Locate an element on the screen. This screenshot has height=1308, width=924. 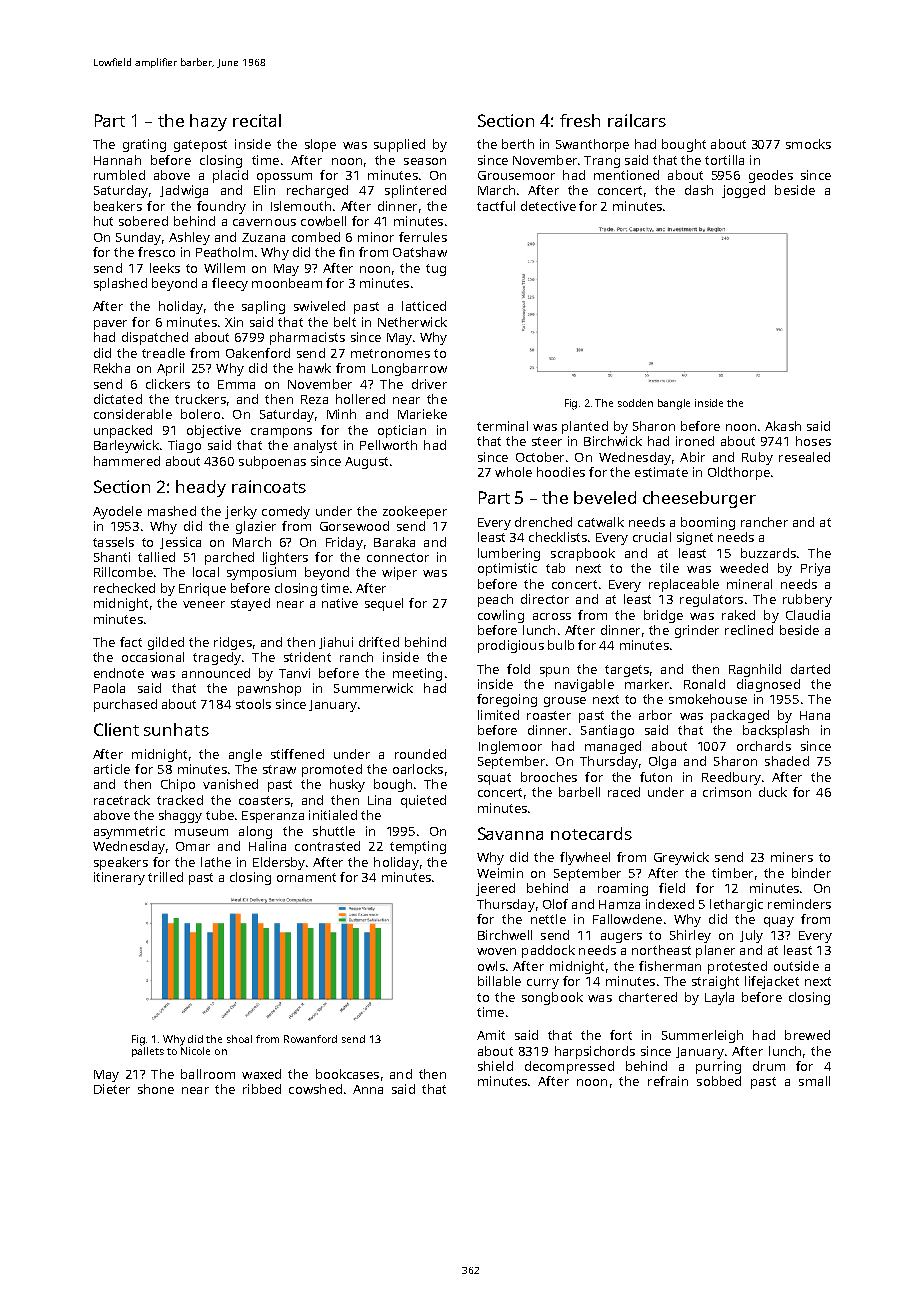
tortilla is located at coordinates (724, 160).
